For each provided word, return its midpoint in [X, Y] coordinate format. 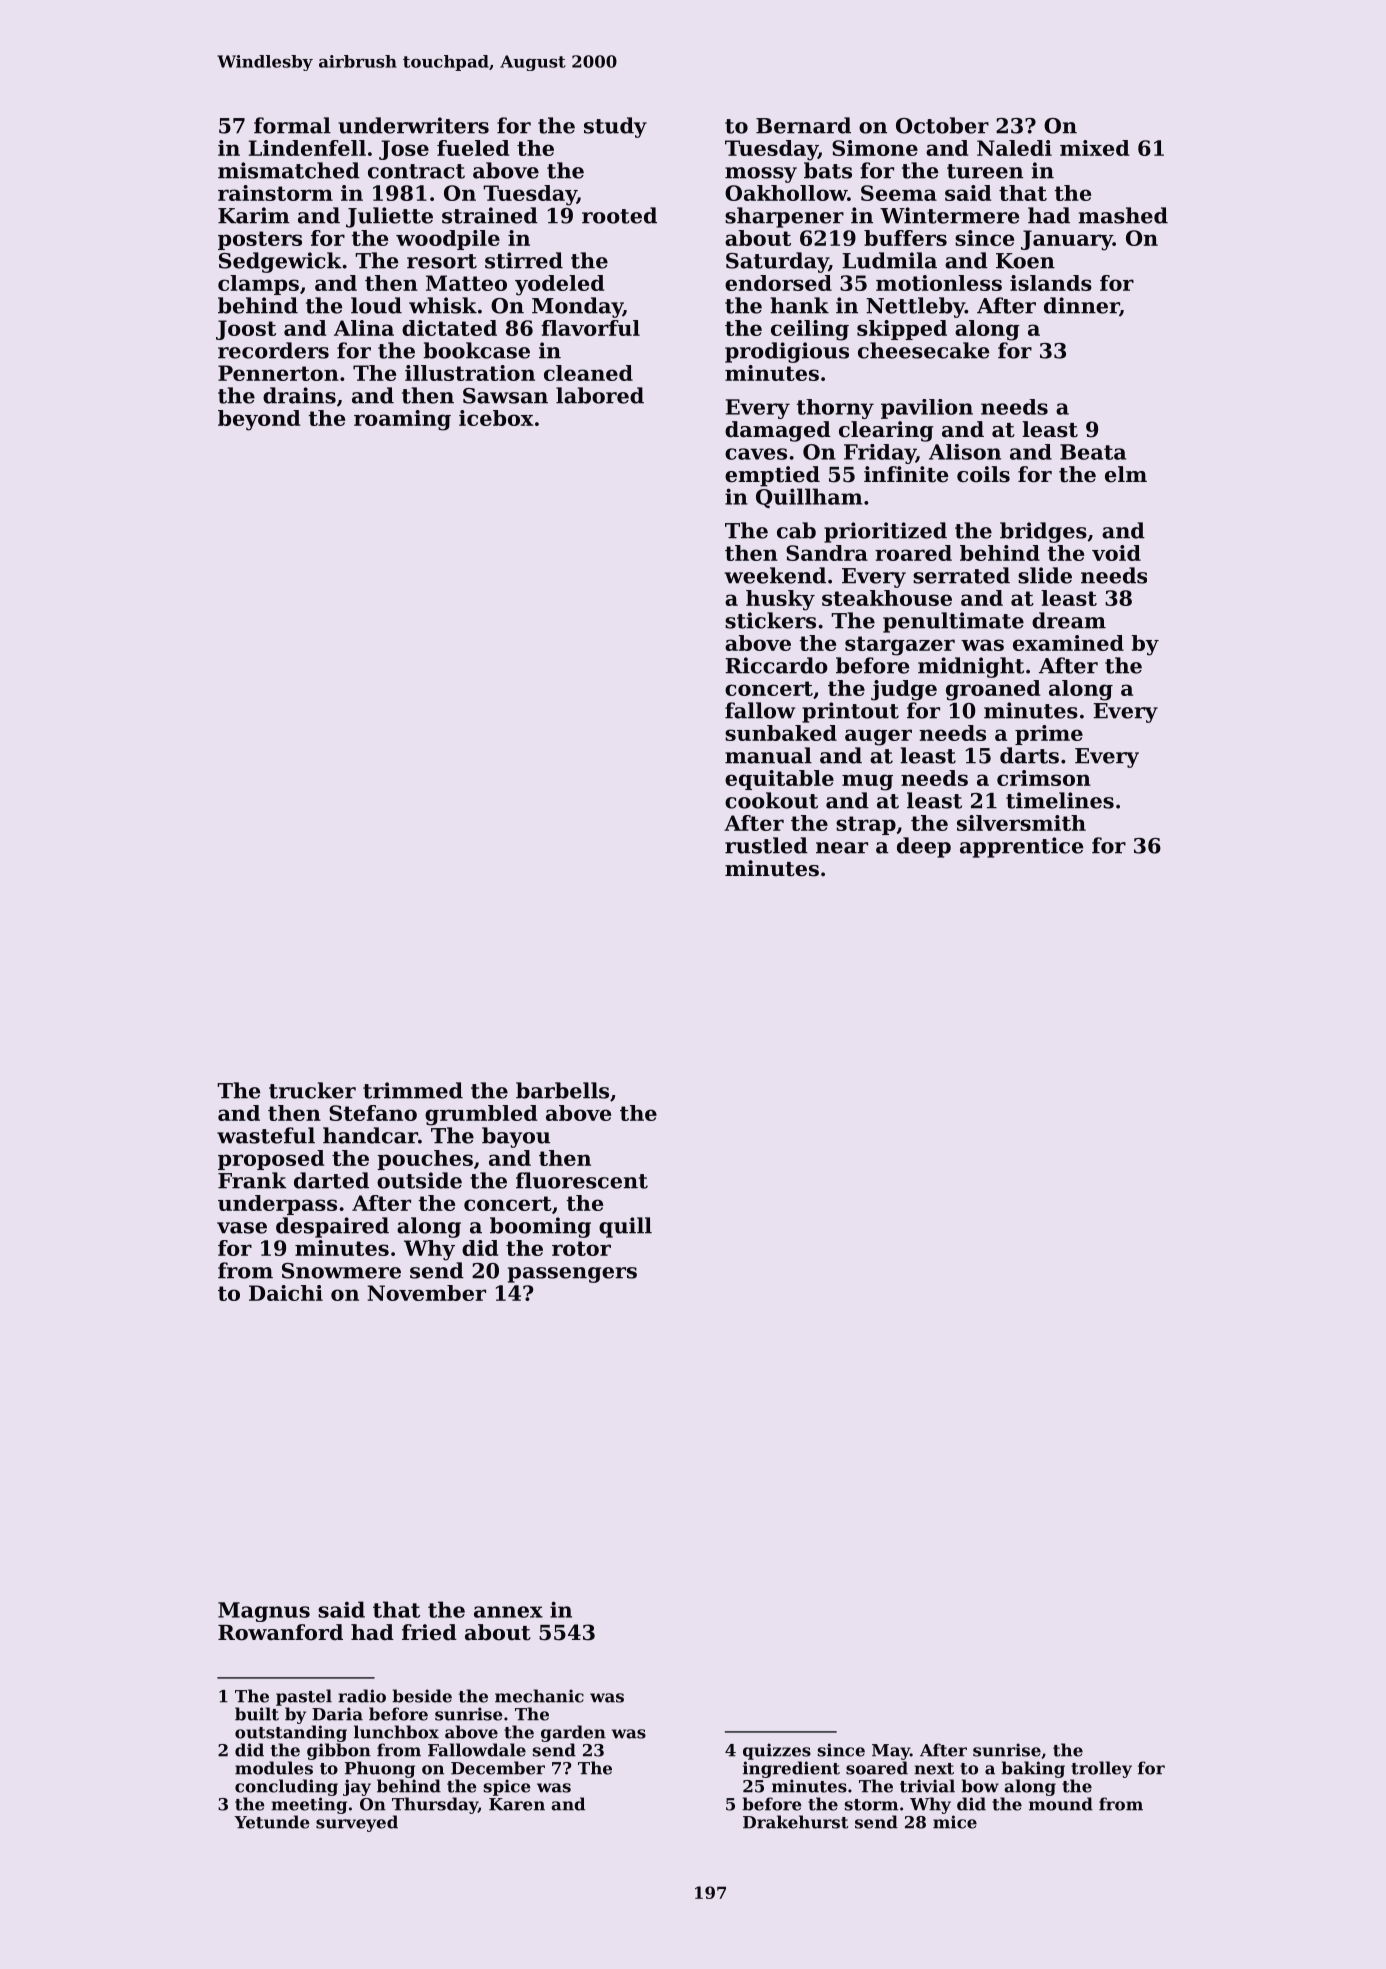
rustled [766, 845]
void [1116, 553]
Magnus [264, 1612]
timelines [1060, 800]
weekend [775, 575]
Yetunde [272, 1822]
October [942, 125]
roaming [402, 420]
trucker [312, 1090]
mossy [761, 175]
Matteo [466, 283]
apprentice [1021, 847]
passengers [572, 1275]
